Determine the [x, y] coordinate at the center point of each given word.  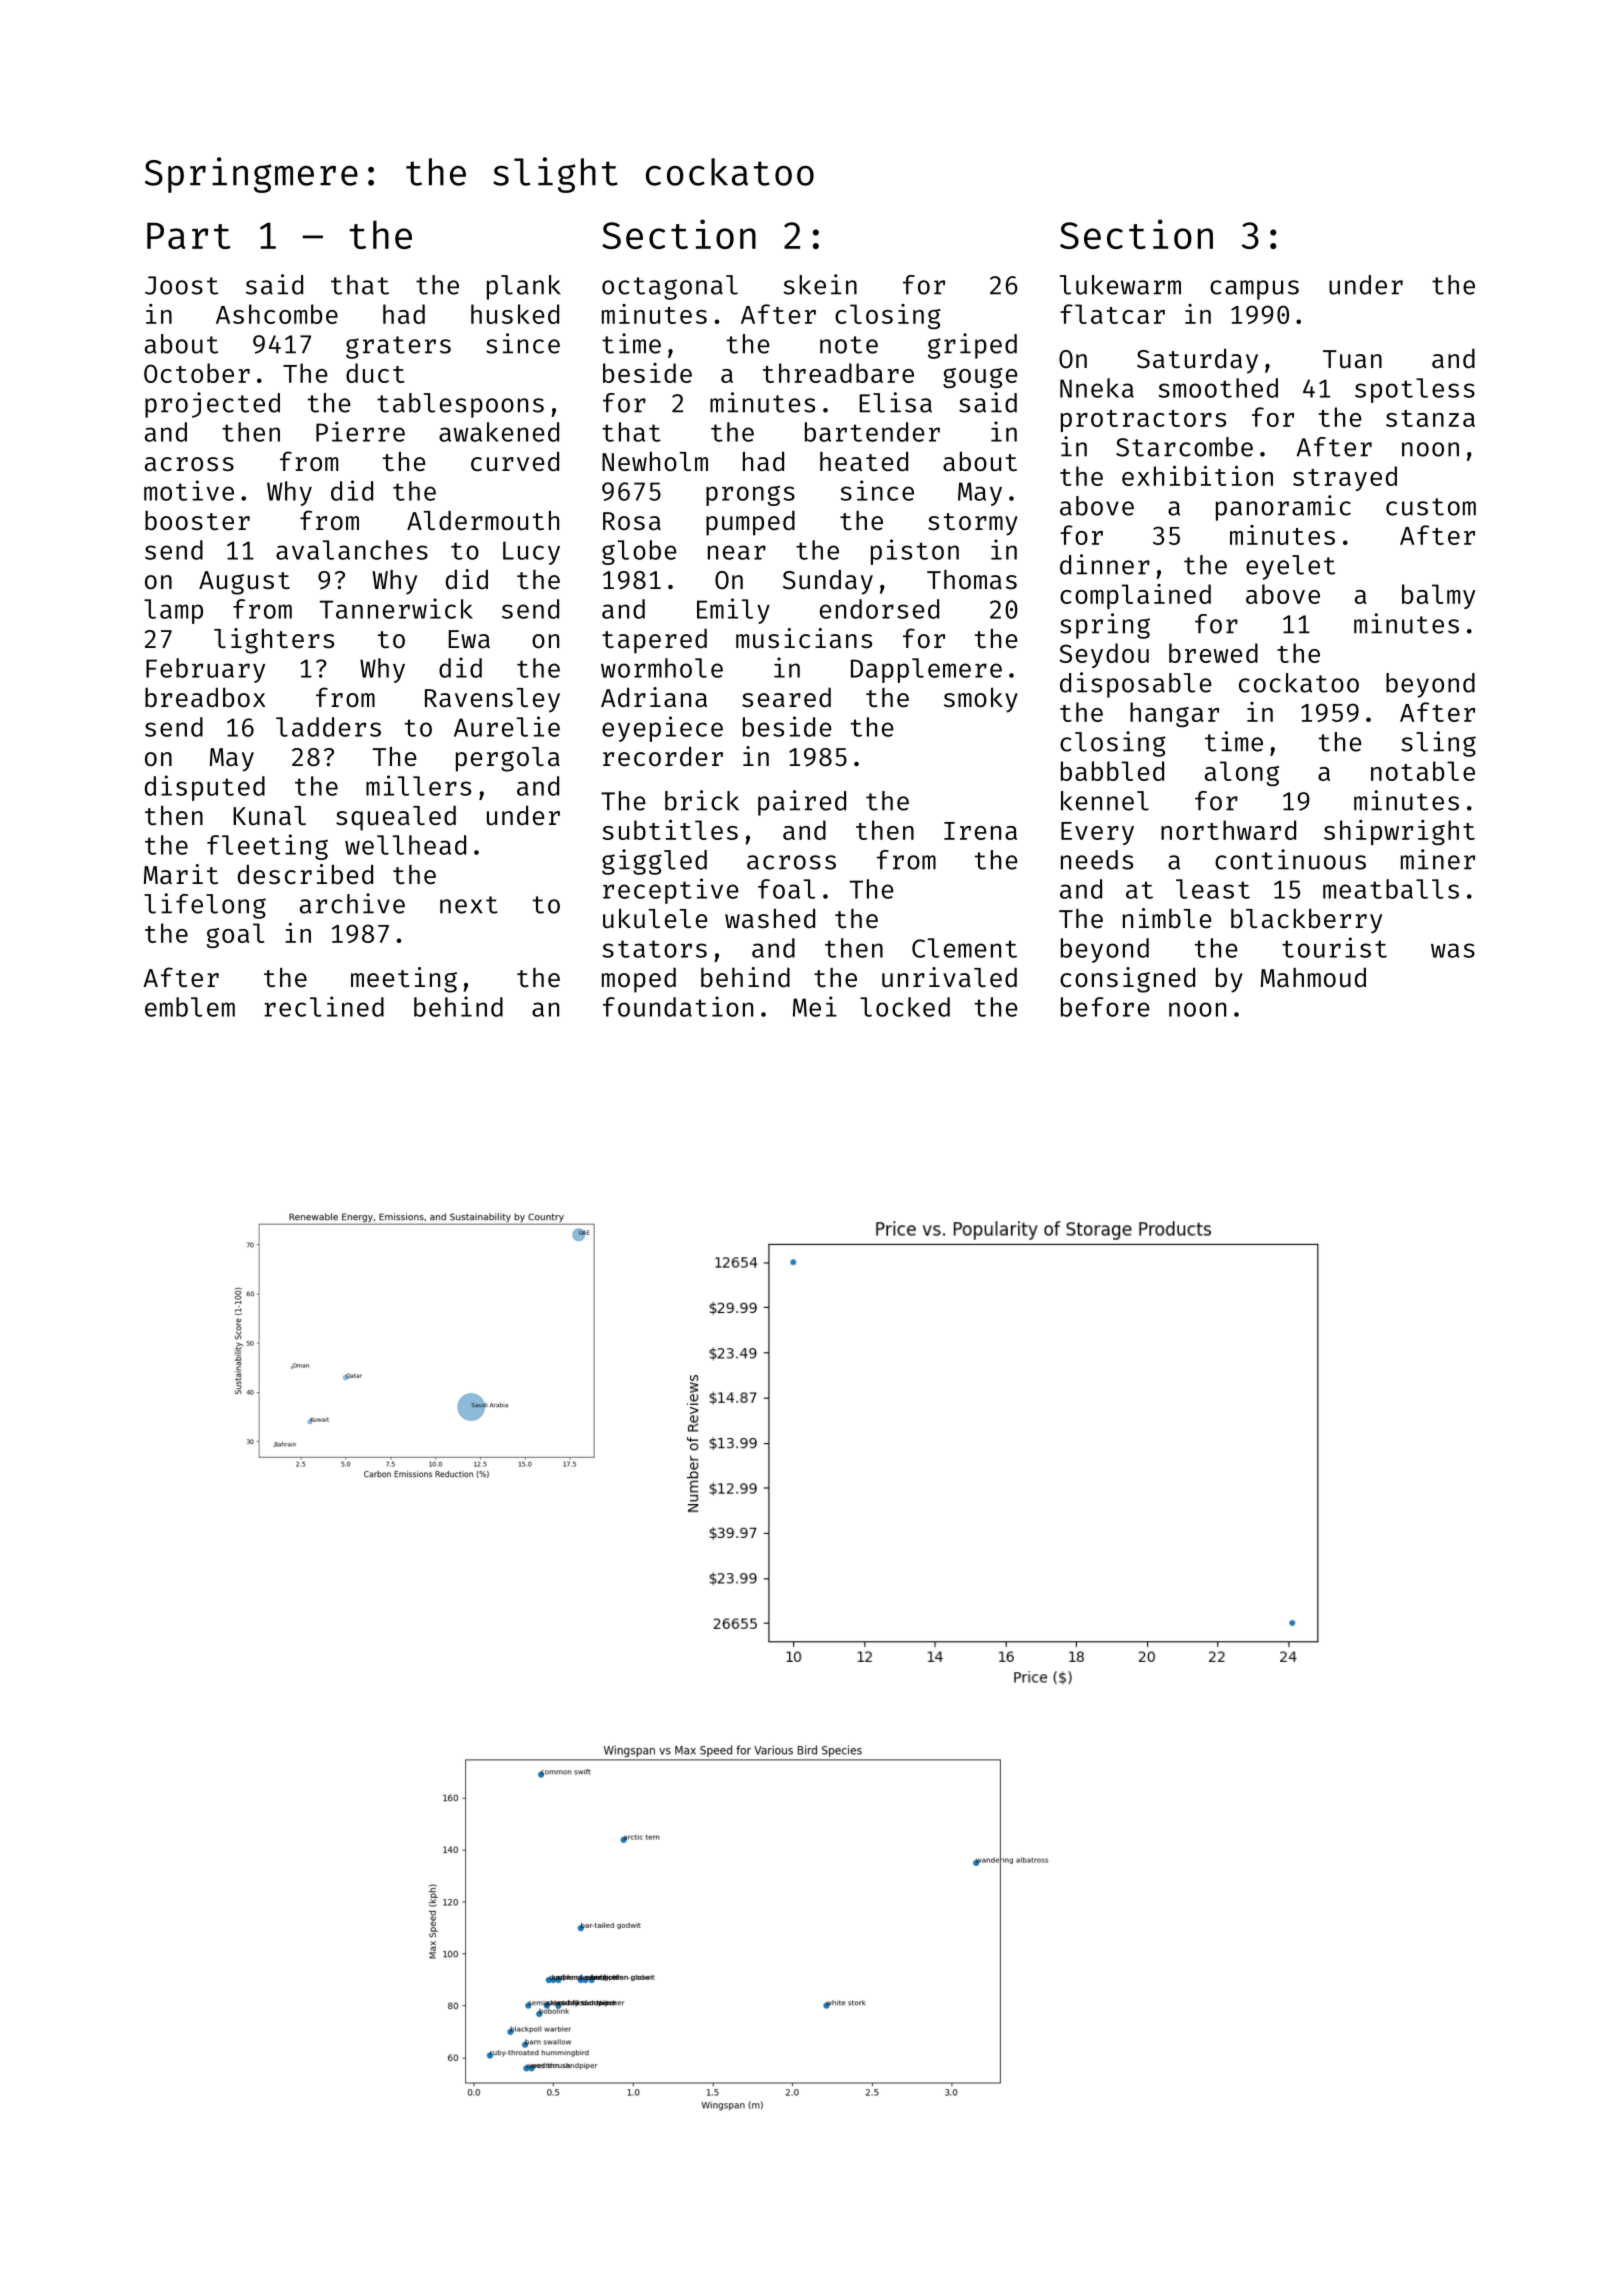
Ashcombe [277, 314]
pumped [750, 523]
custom [1431, 507]
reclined [324, 1006]
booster [197, 520]
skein [820, 284]
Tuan [1352, 359]
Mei [815, 1006]
